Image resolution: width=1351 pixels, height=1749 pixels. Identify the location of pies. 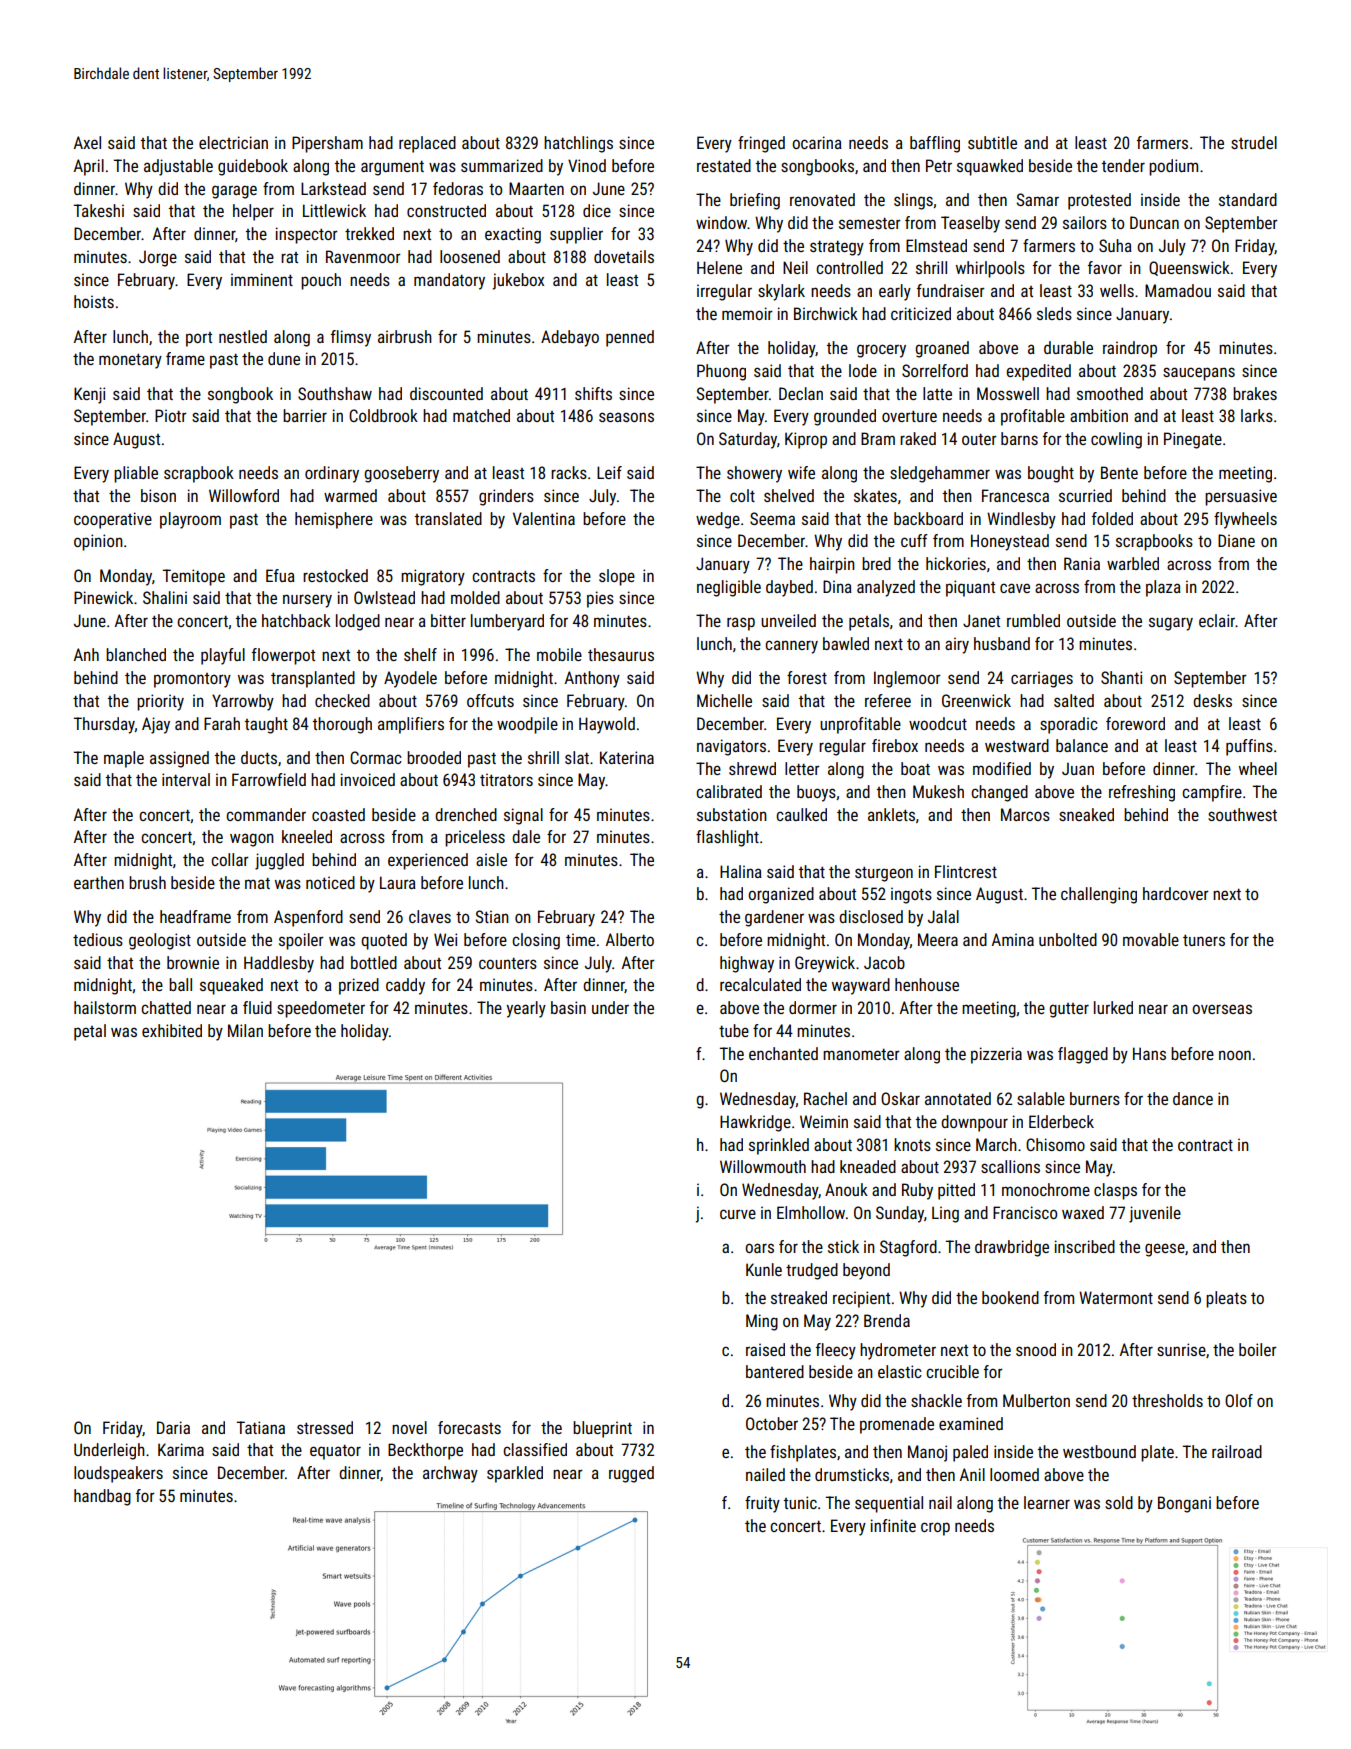
(600, 599).
